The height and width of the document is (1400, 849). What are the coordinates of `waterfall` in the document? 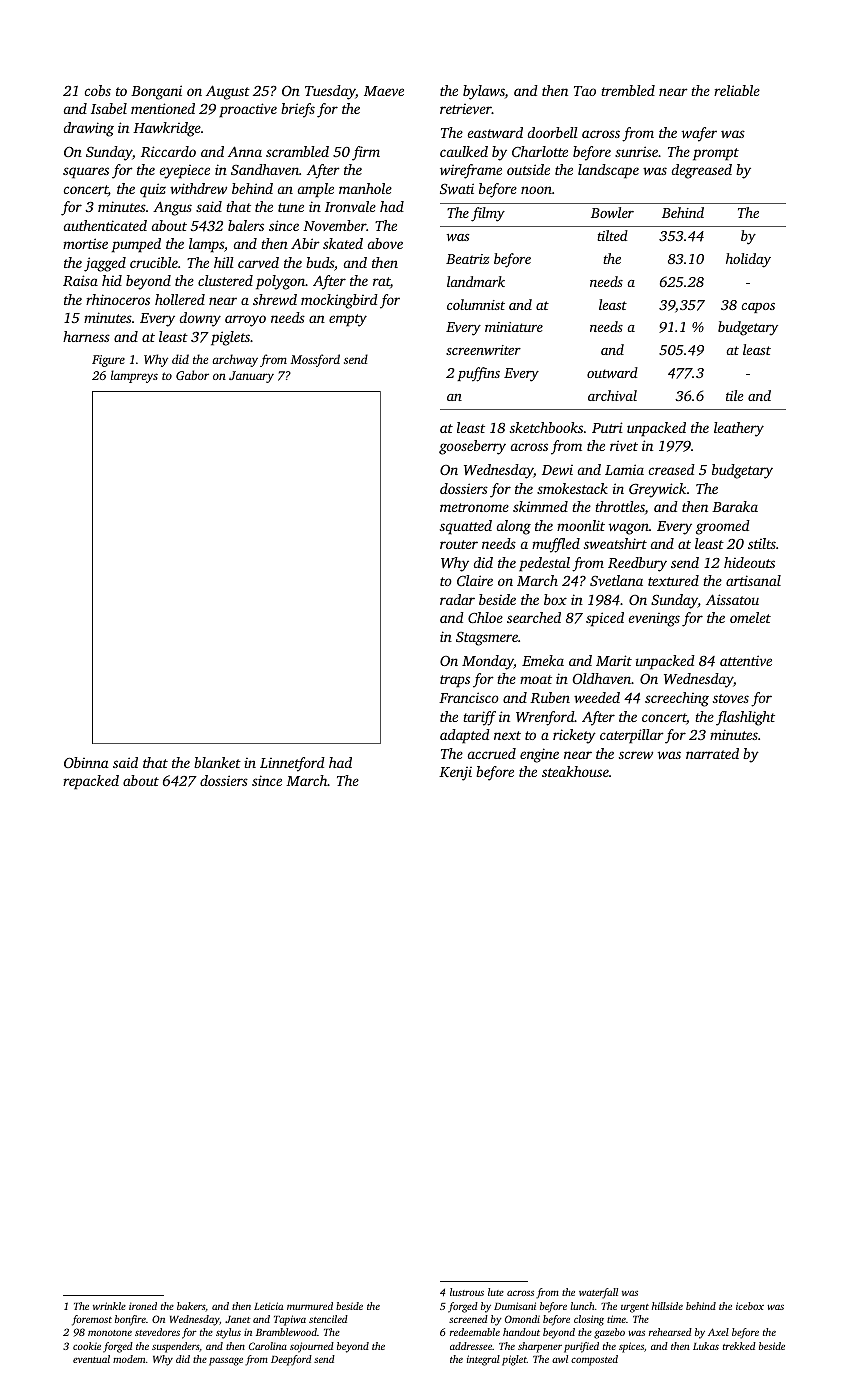 It's located at (598, 1293).
